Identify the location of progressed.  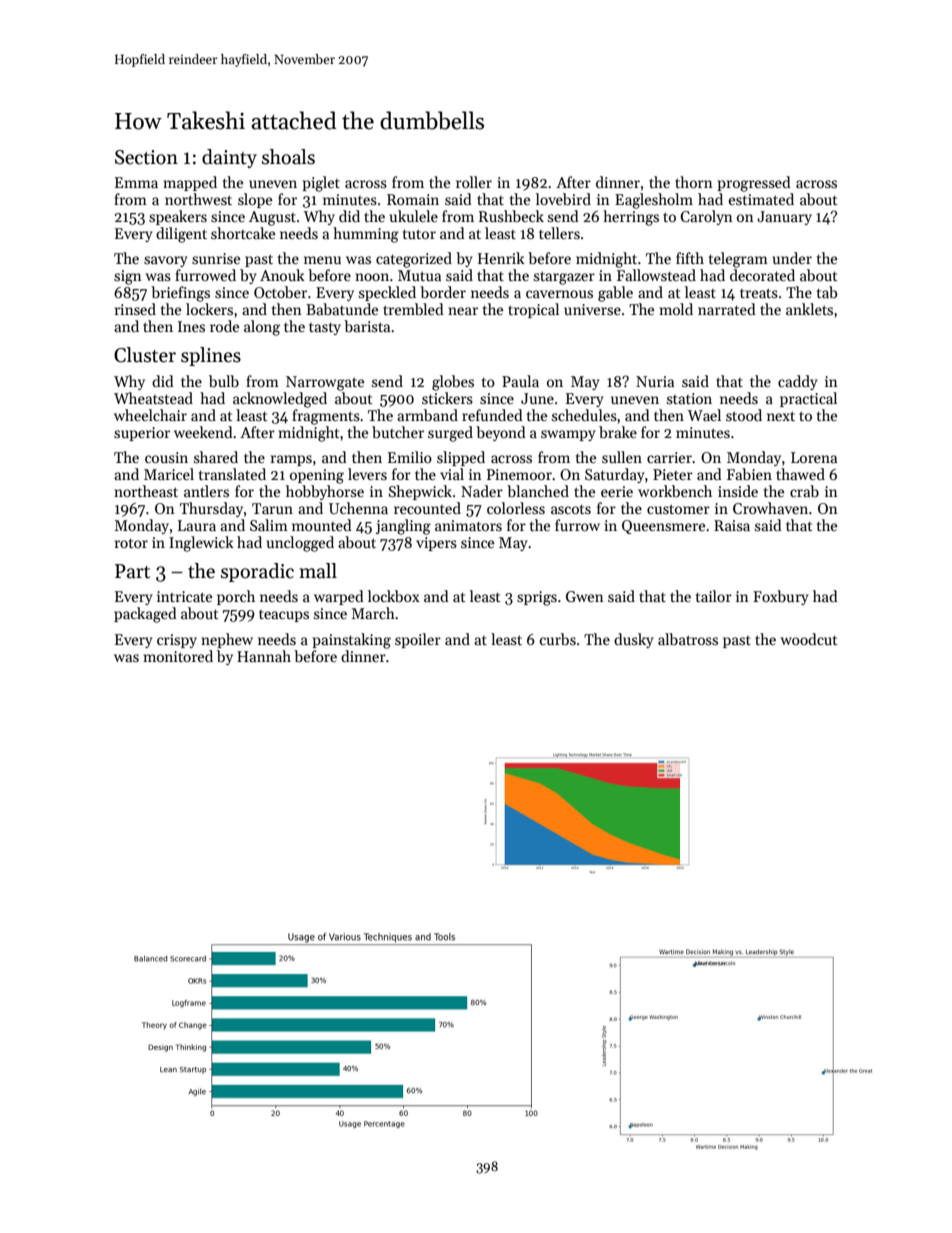
(754, 184).
